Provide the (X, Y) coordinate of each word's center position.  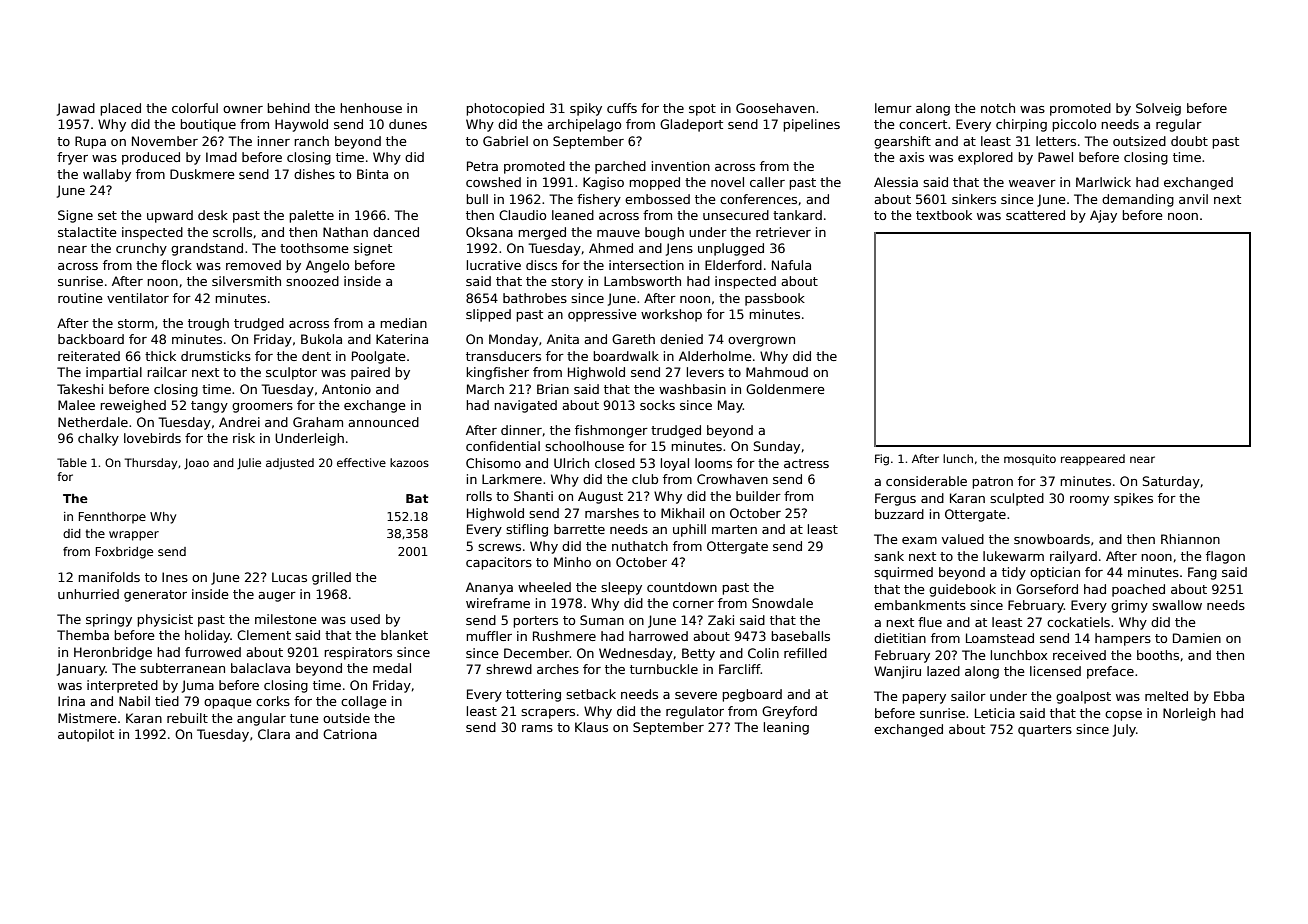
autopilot (86, 735)
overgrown (761, 342)
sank (889, 556)
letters (1056, 141)
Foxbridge (124, 553)
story (567, 283)
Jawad (76, 109)
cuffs (622, 108)
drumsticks (216, 356)
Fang (1202, 573)
